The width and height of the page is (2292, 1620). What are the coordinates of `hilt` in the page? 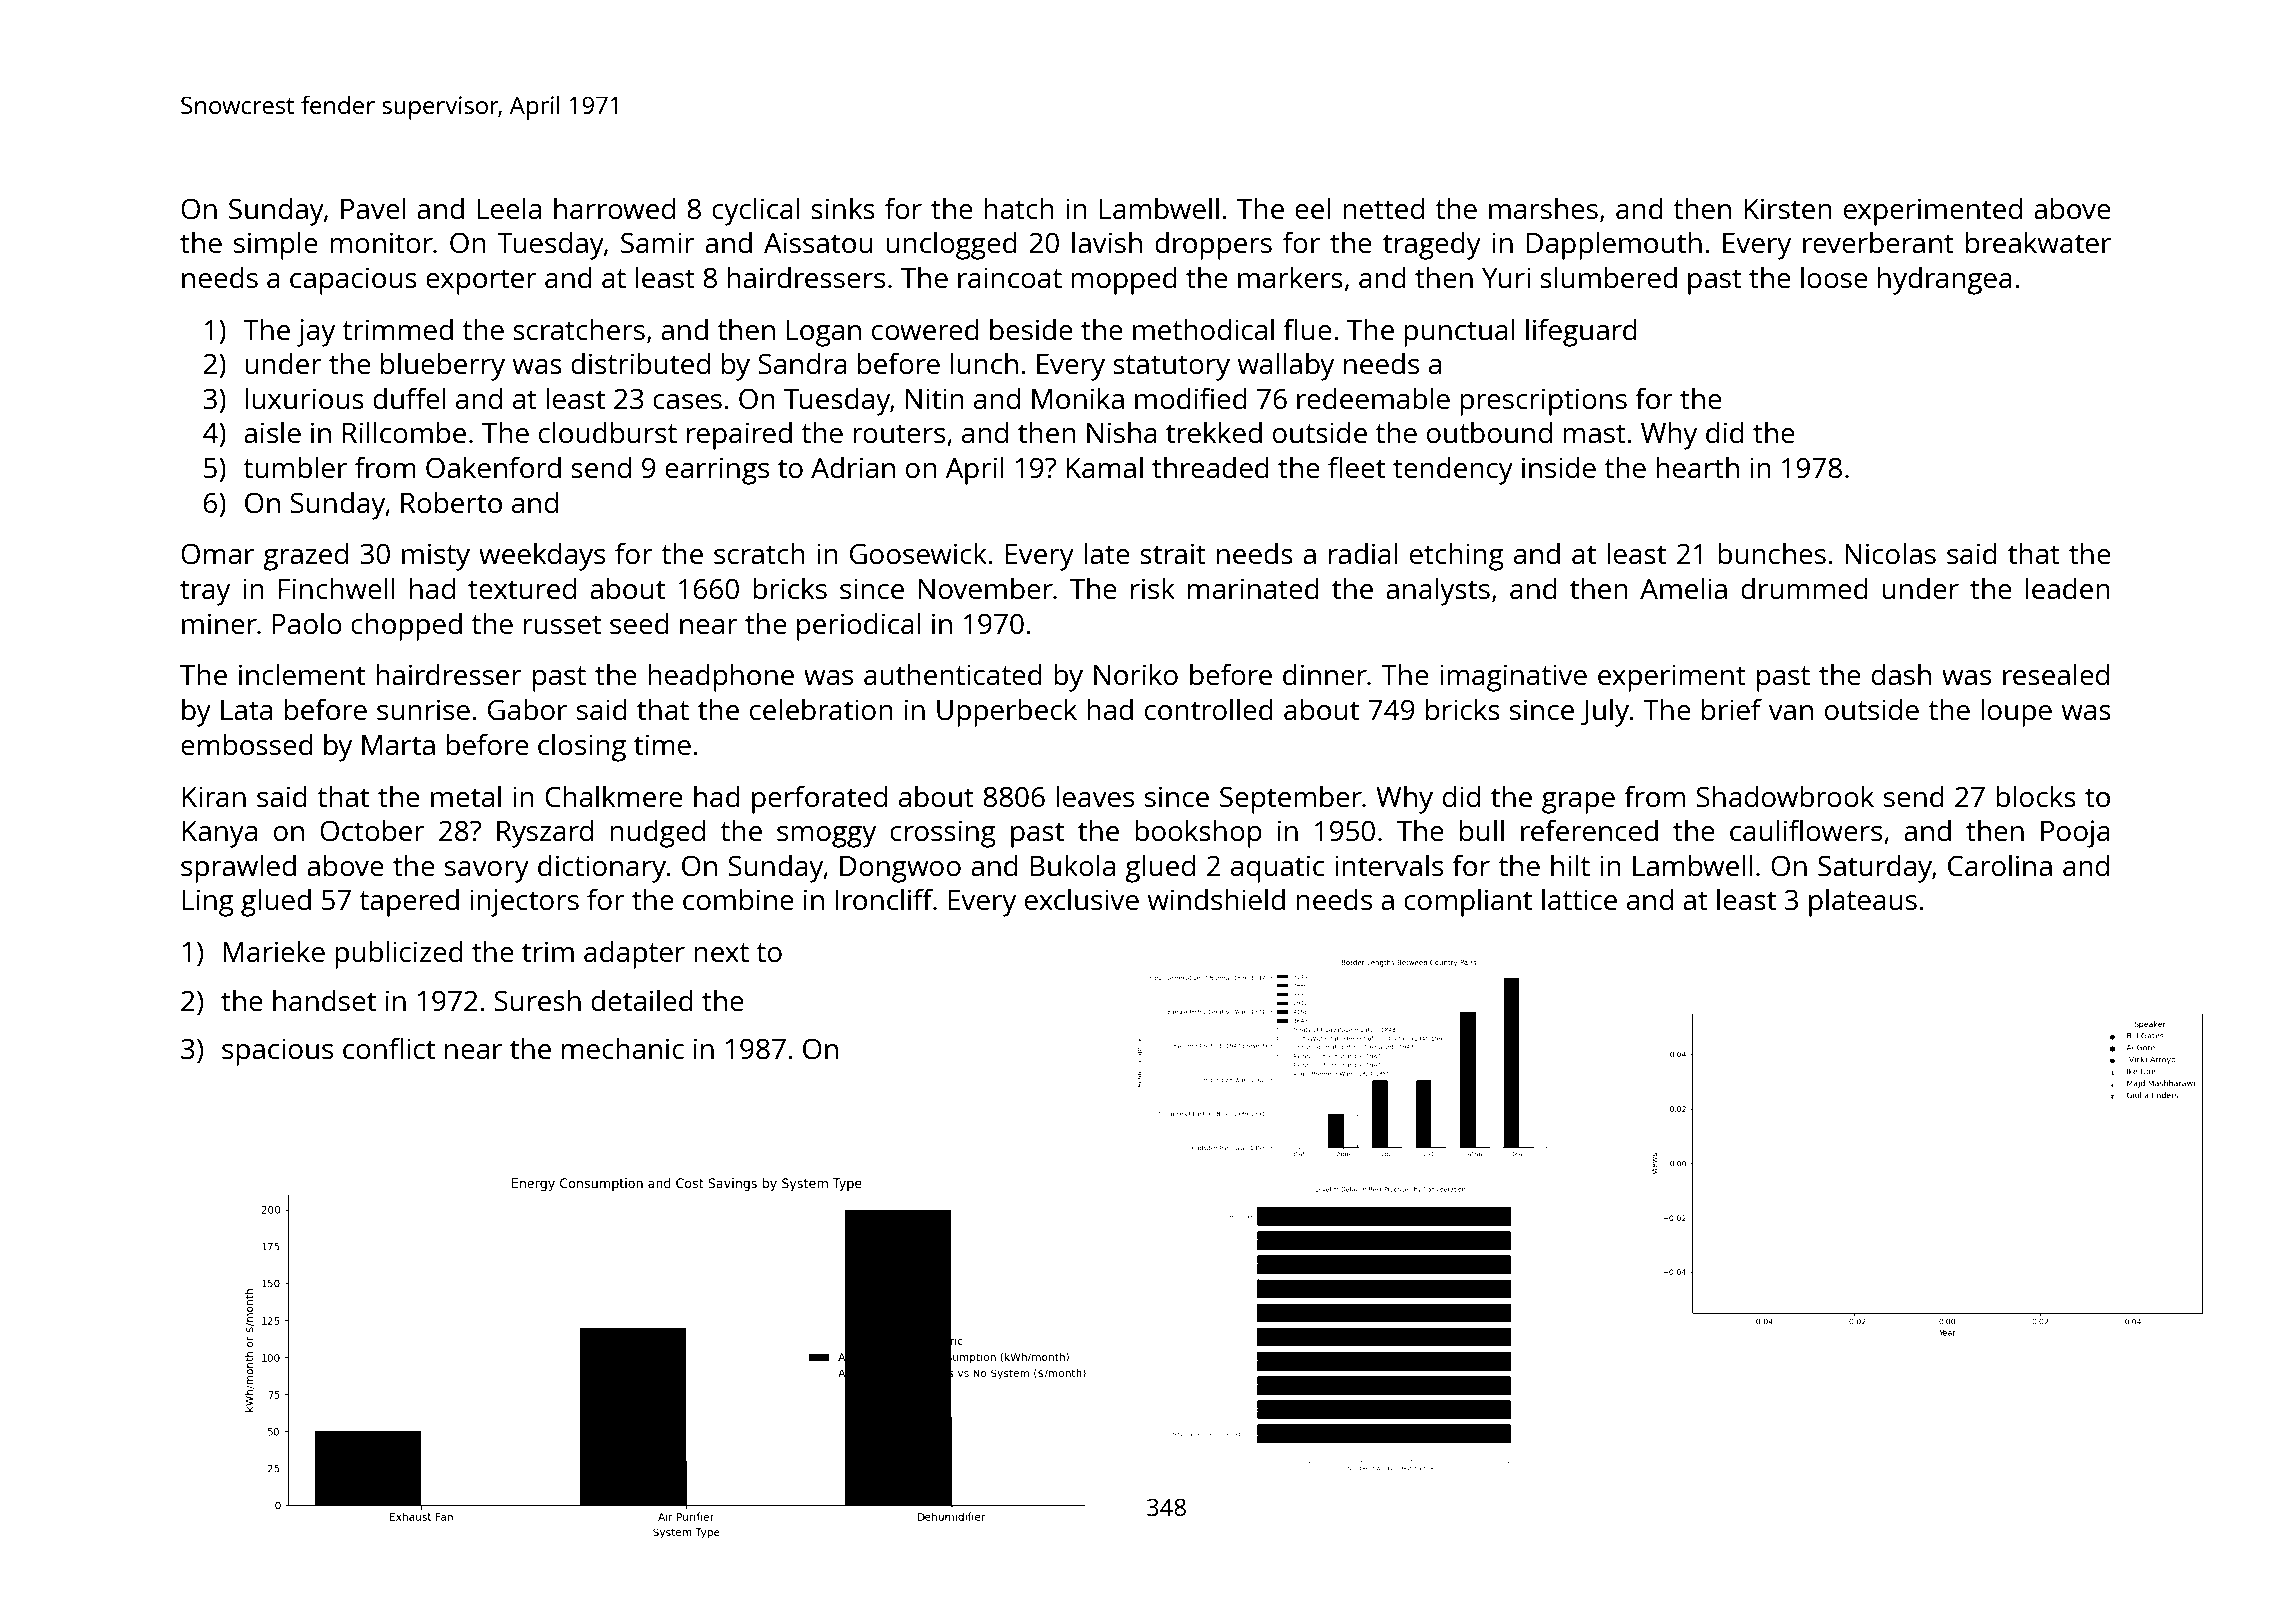 It's located at (1570, 865).
